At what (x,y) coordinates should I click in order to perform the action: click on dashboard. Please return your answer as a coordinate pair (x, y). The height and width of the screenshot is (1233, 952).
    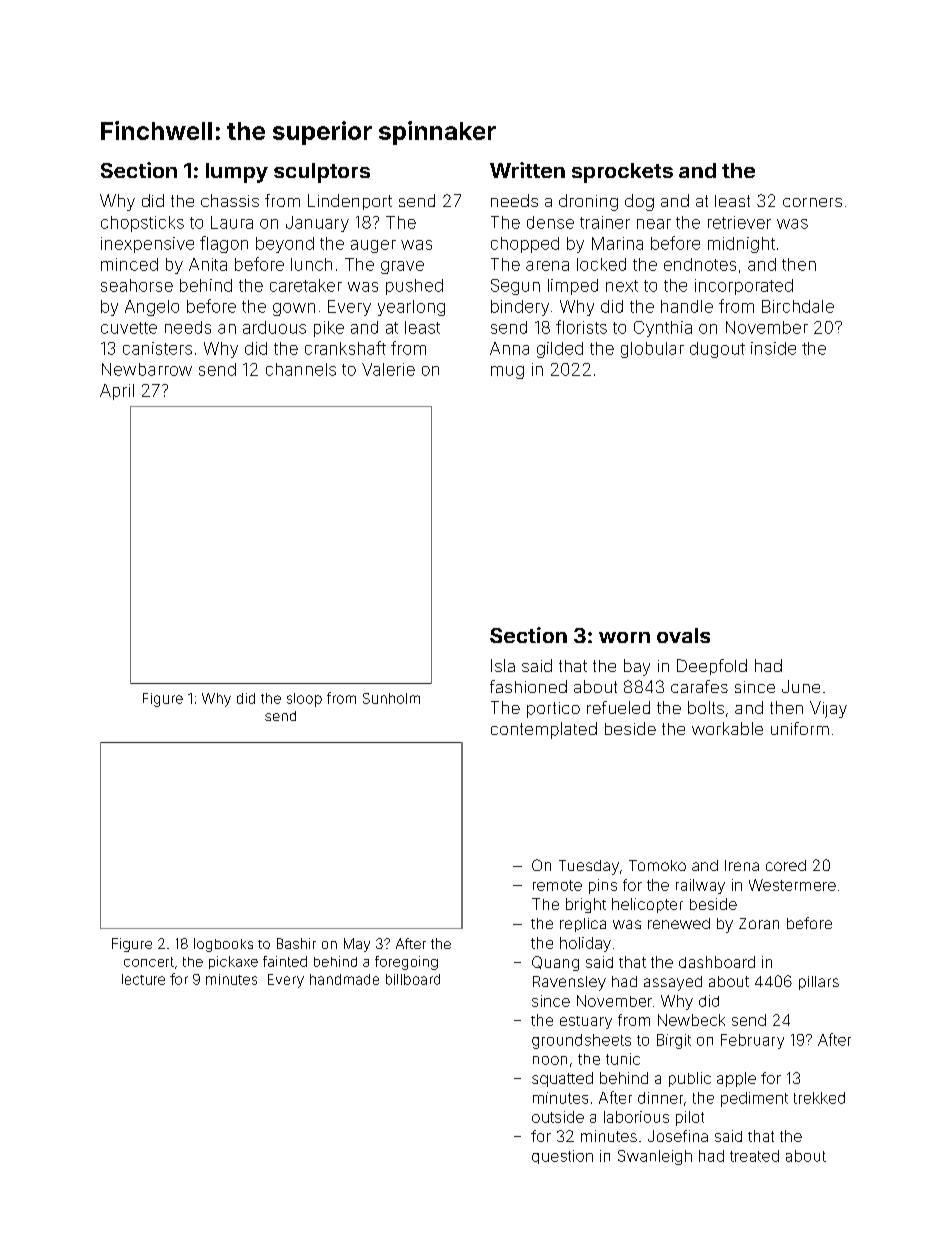
    Looking at the image, I should click on (717, 962).
